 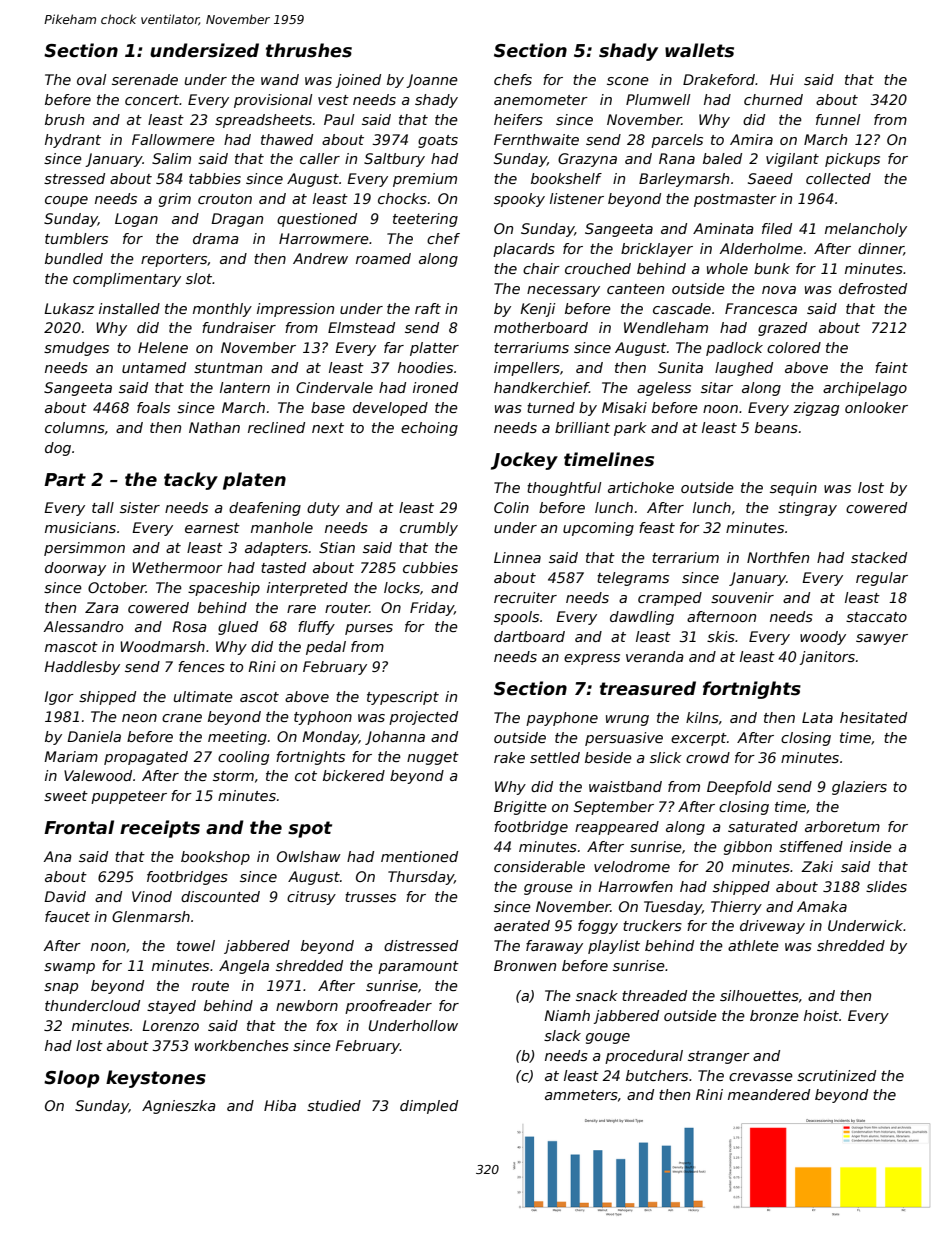 I want to click on towel, so click(x=196, y=945).
